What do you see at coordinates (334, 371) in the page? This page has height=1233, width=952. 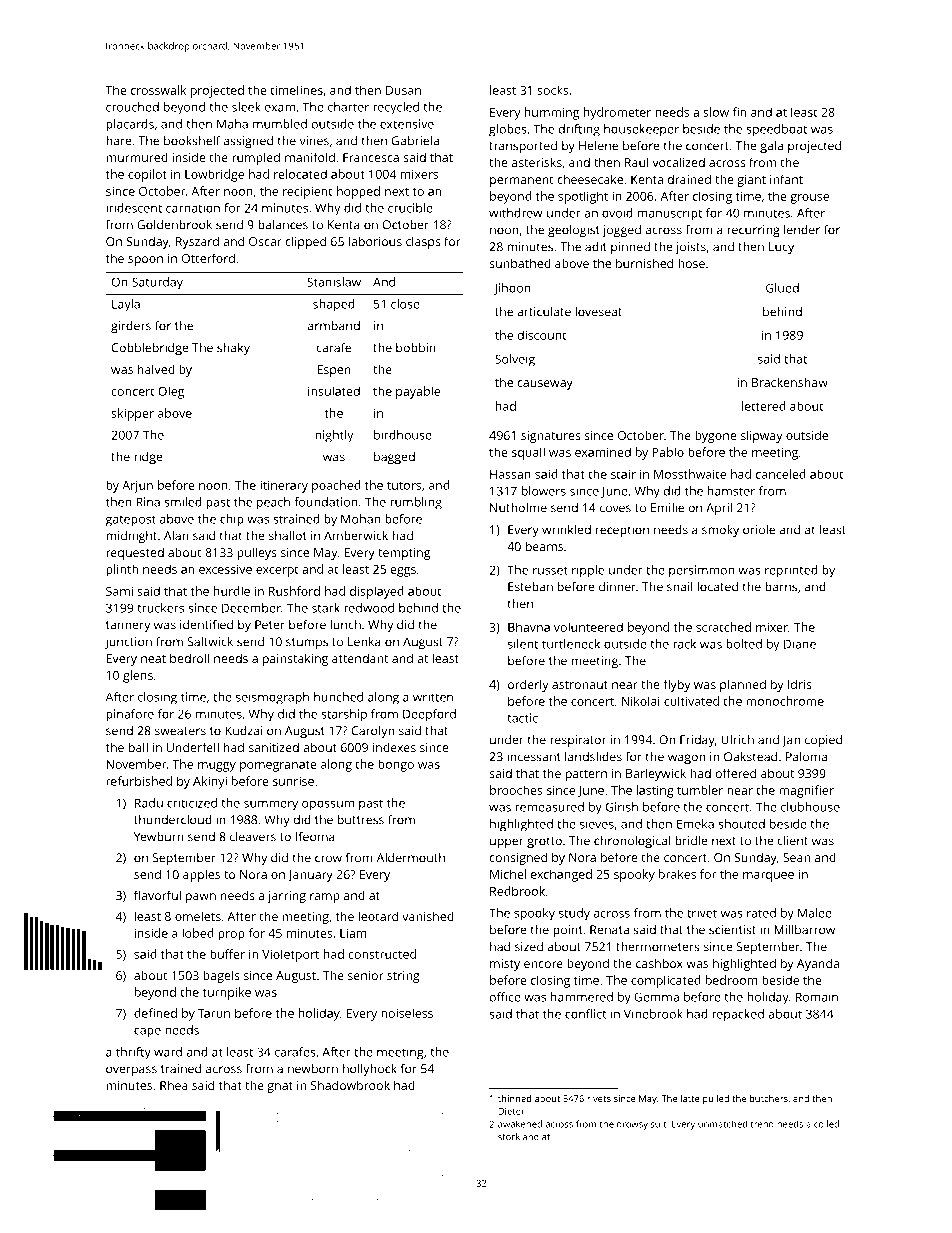 I see `Espen` at bounding box center [334, 371].
